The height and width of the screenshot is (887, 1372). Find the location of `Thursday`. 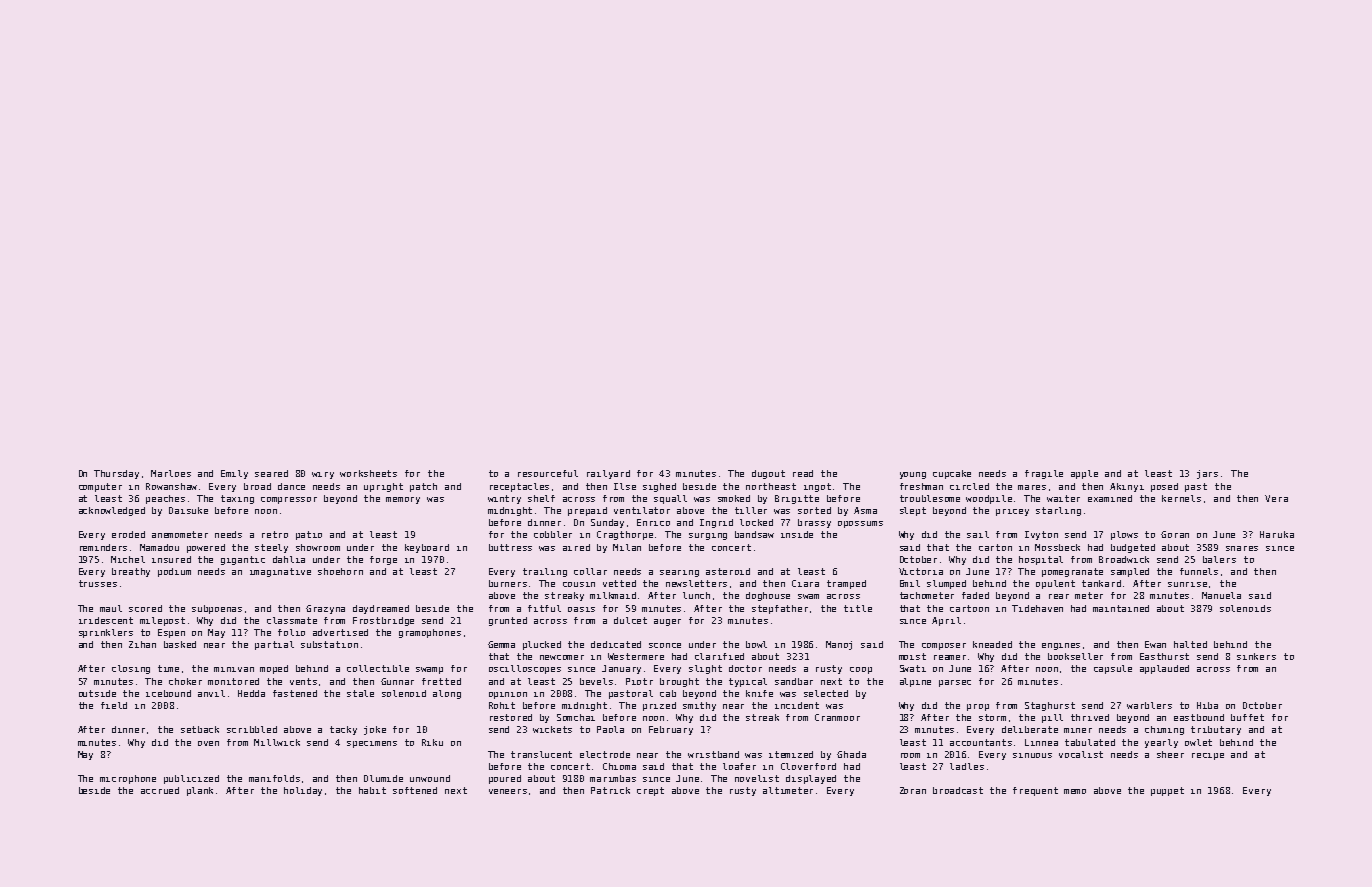

Thursday is located at coordinates (116, 474).
